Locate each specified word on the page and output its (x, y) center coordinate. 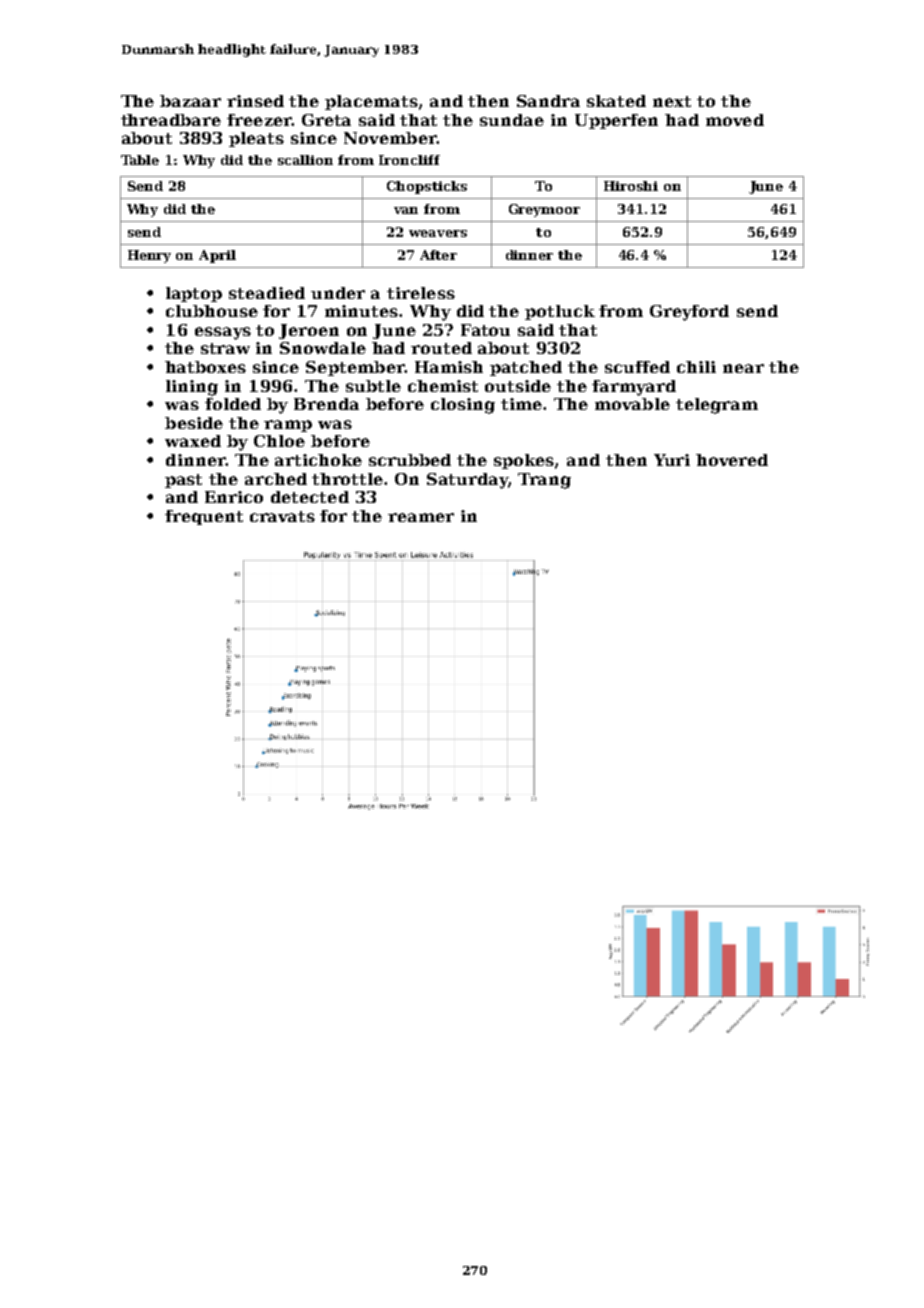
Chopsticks (427, 187)
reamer (421, 517)
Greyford (689, 313)
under (338, 293)
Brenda (326, 404)
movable (632, 404)
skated (616, 101)
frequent (204, 517)
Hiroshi (631, 186)
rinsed (255, 101)
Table (140, 160)
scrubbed (410, 460)
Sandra (548, 101)
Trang (544, 481)
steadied (267, 293)
